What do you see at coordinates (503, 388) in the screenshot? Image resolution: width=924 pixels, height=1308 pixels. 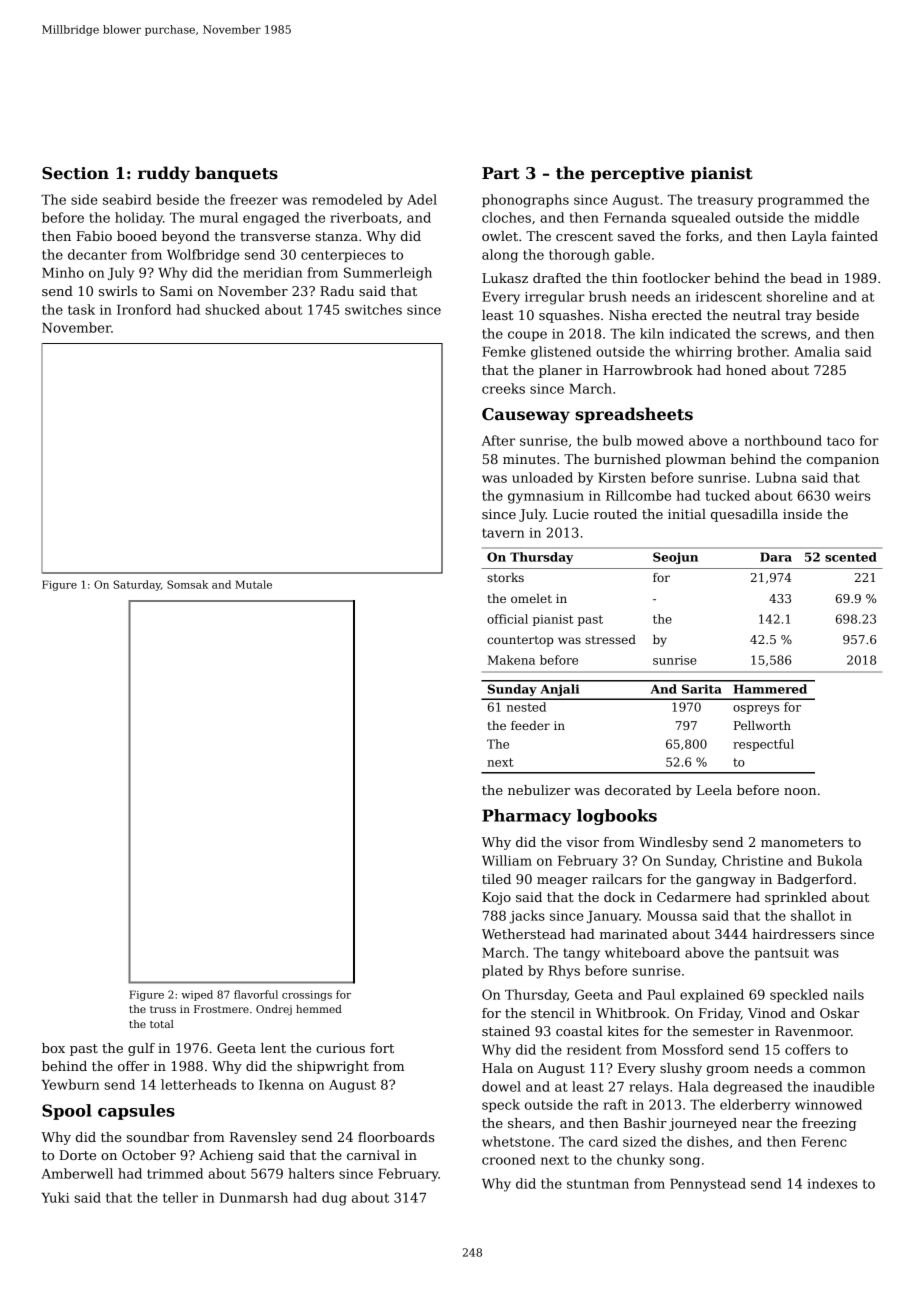 I see `creeks` at bounding box center [503, 388].
